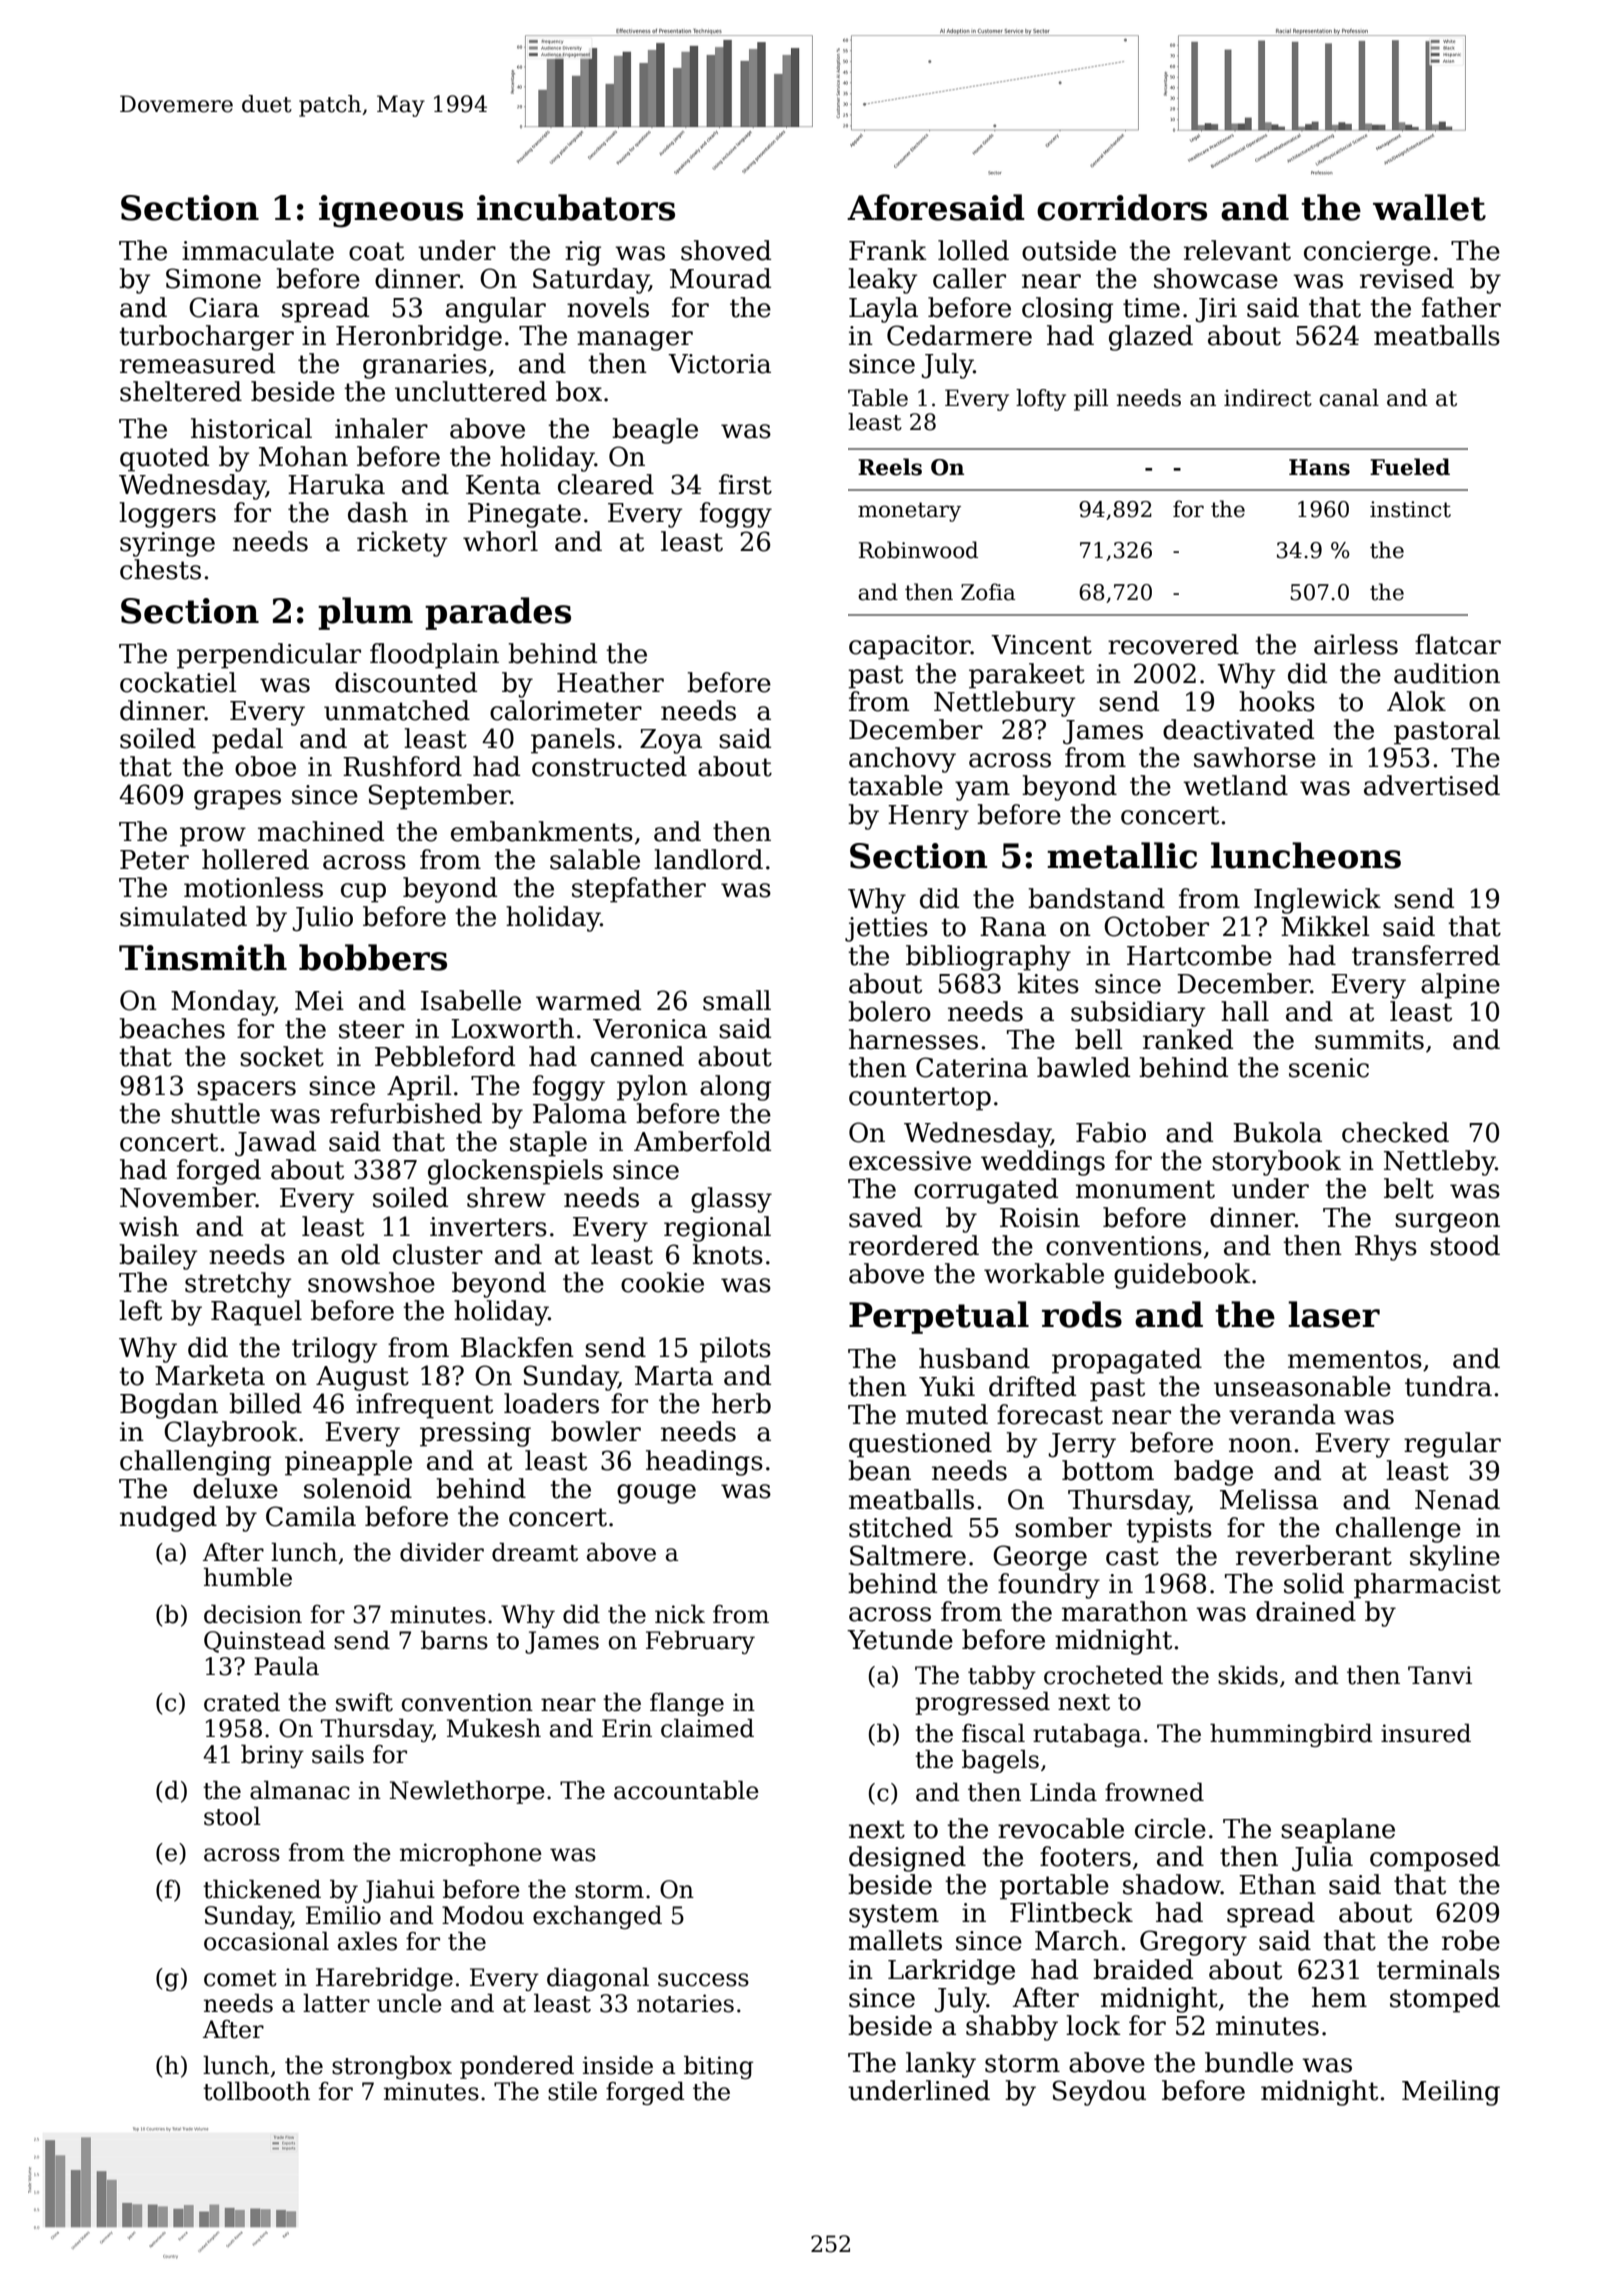  Describe the element at coordinates (708, 859) in the screenshot. I see `landlord` at that location.
